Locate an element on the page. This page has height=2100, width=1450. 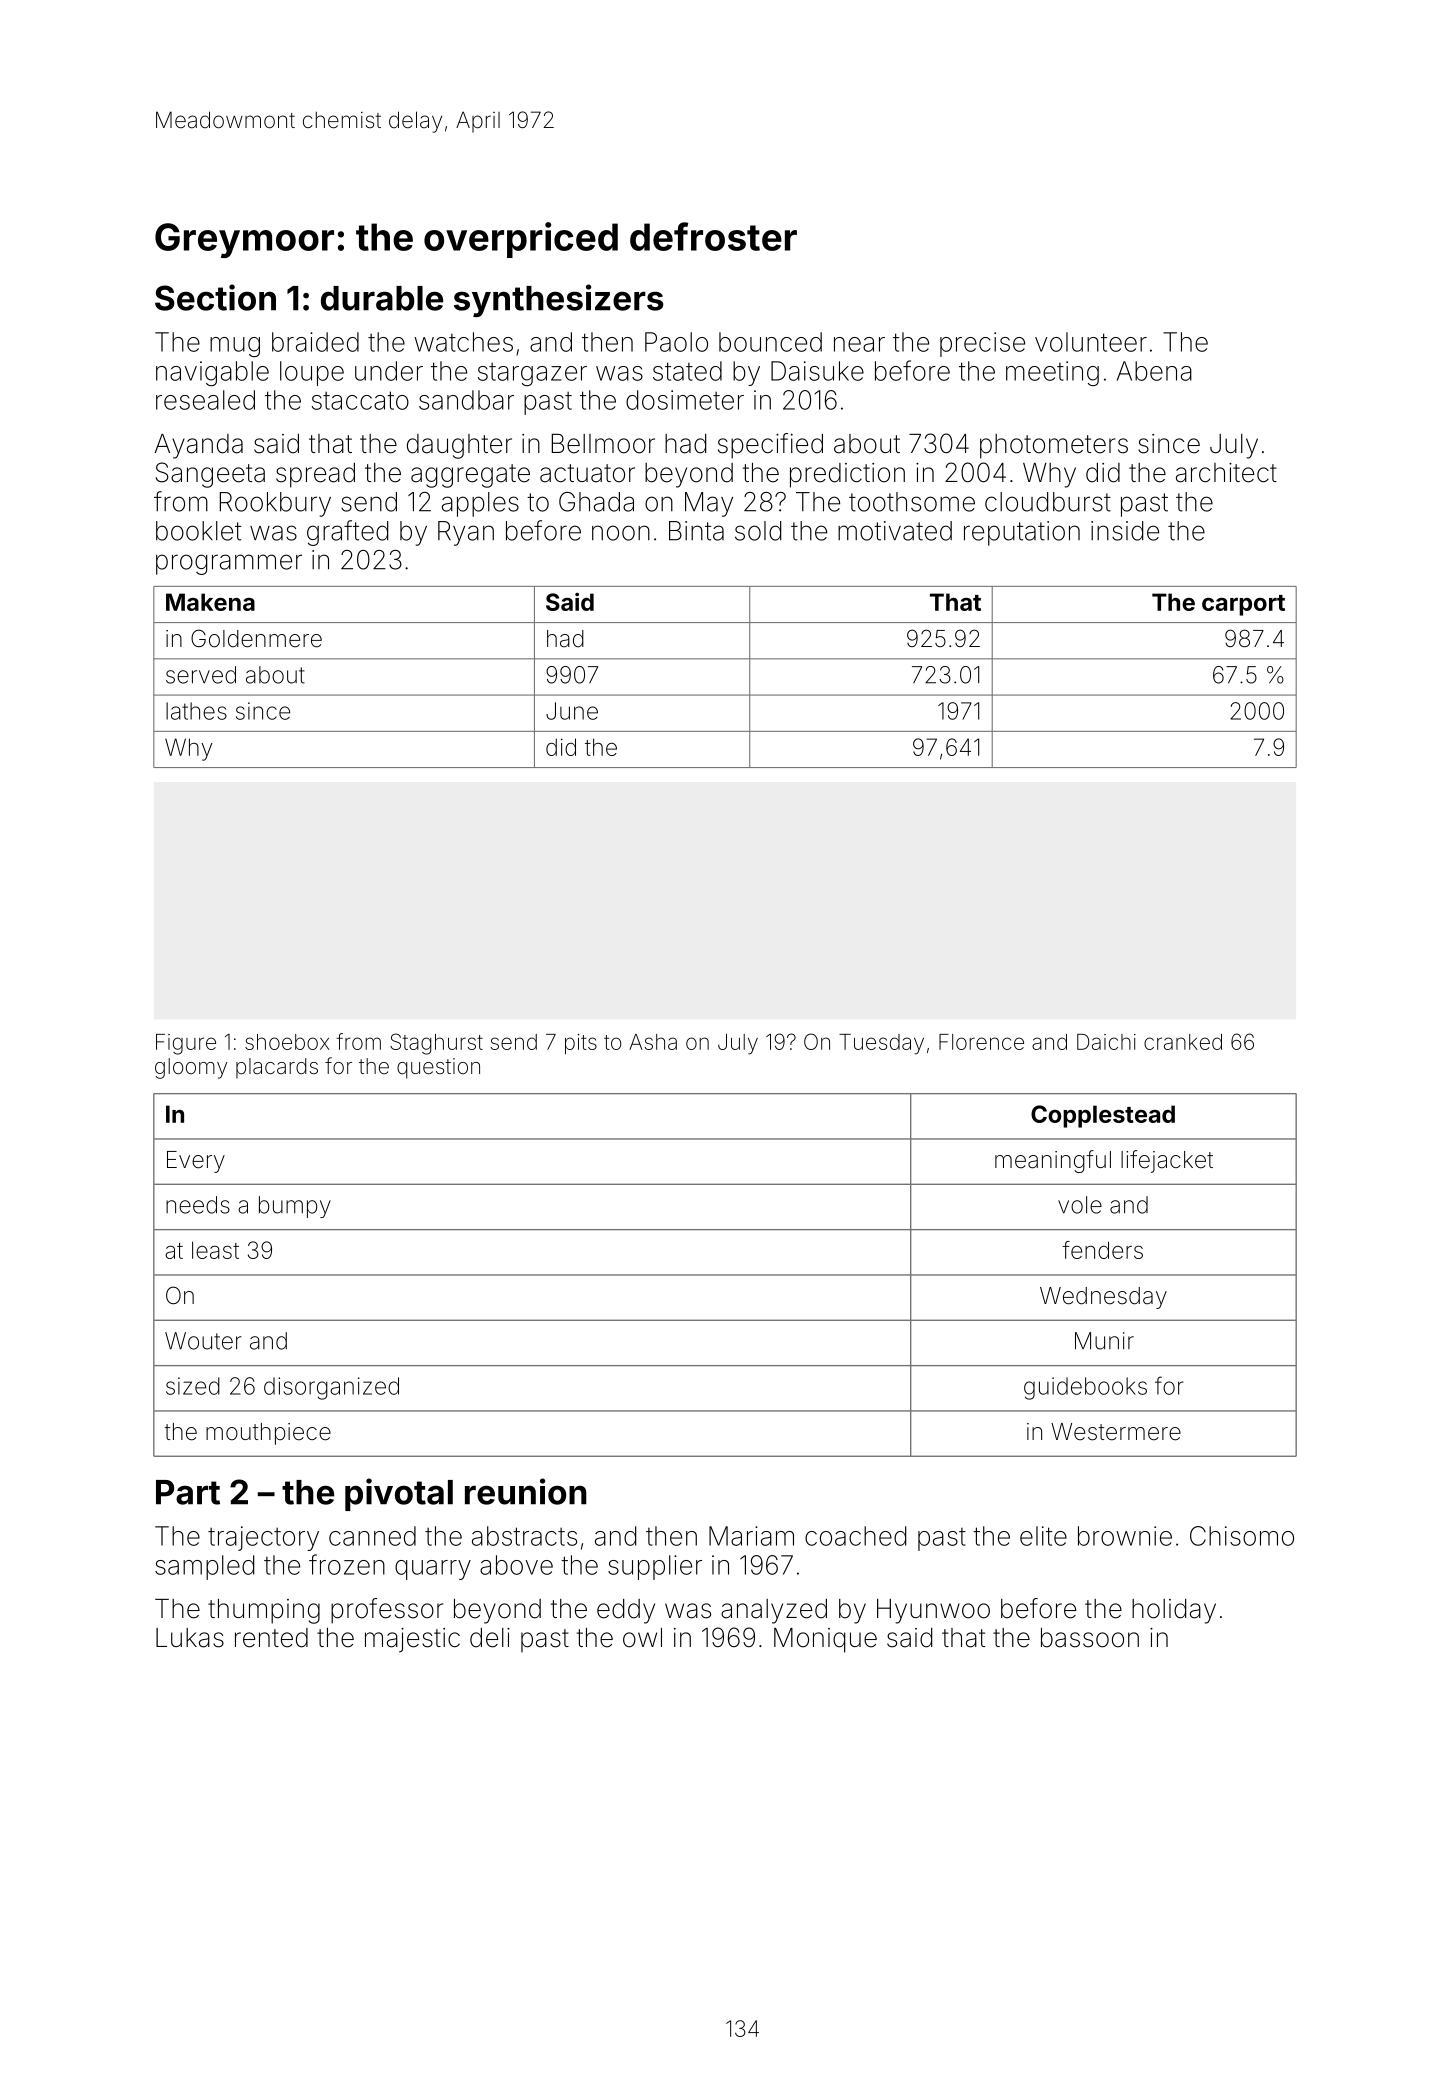
Tuesday is located at coordinates (881, 1044).
